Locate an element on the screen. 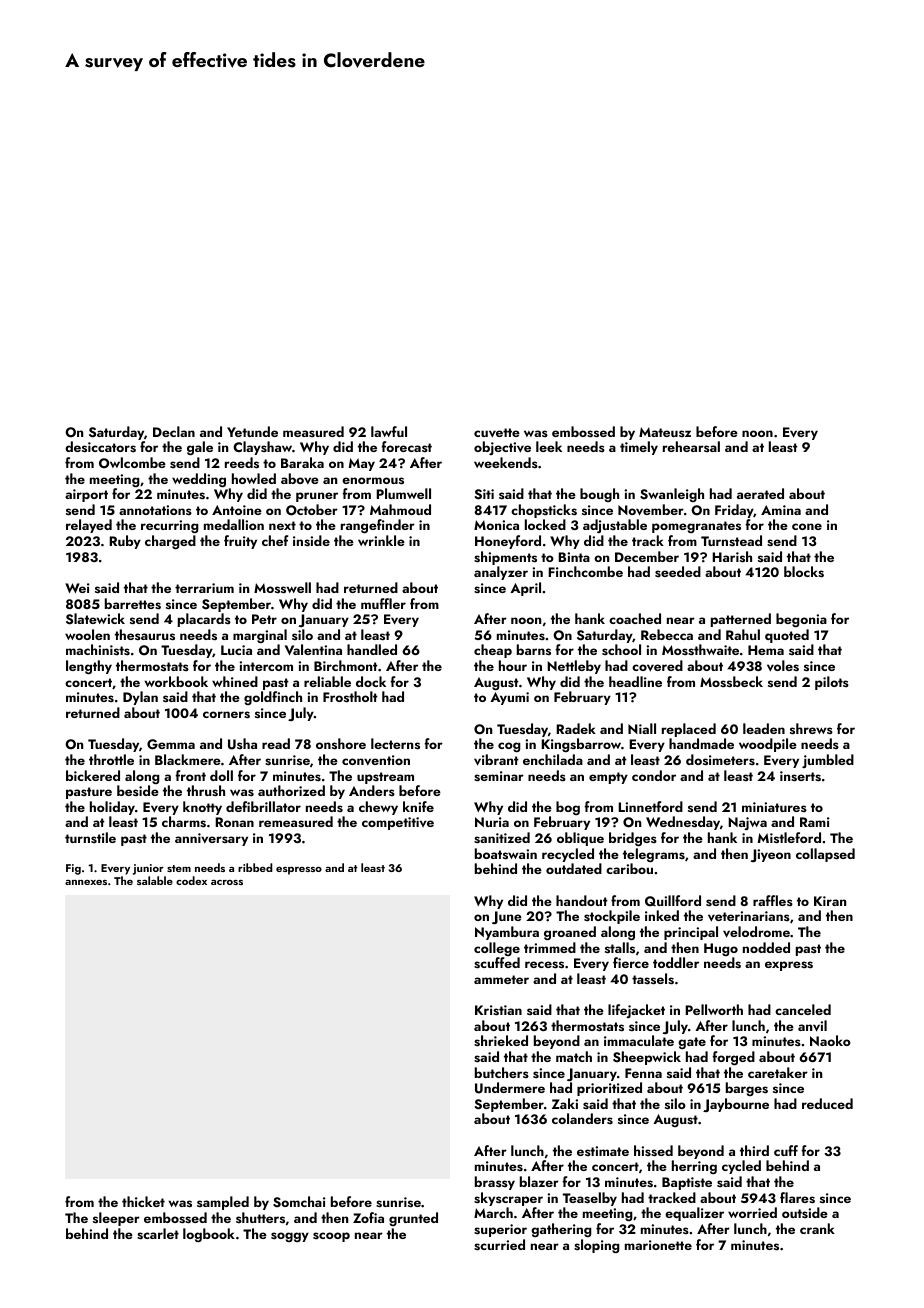 This screenshot has height=1308, width=924. scurried is located at coordinates (499, 1245).
